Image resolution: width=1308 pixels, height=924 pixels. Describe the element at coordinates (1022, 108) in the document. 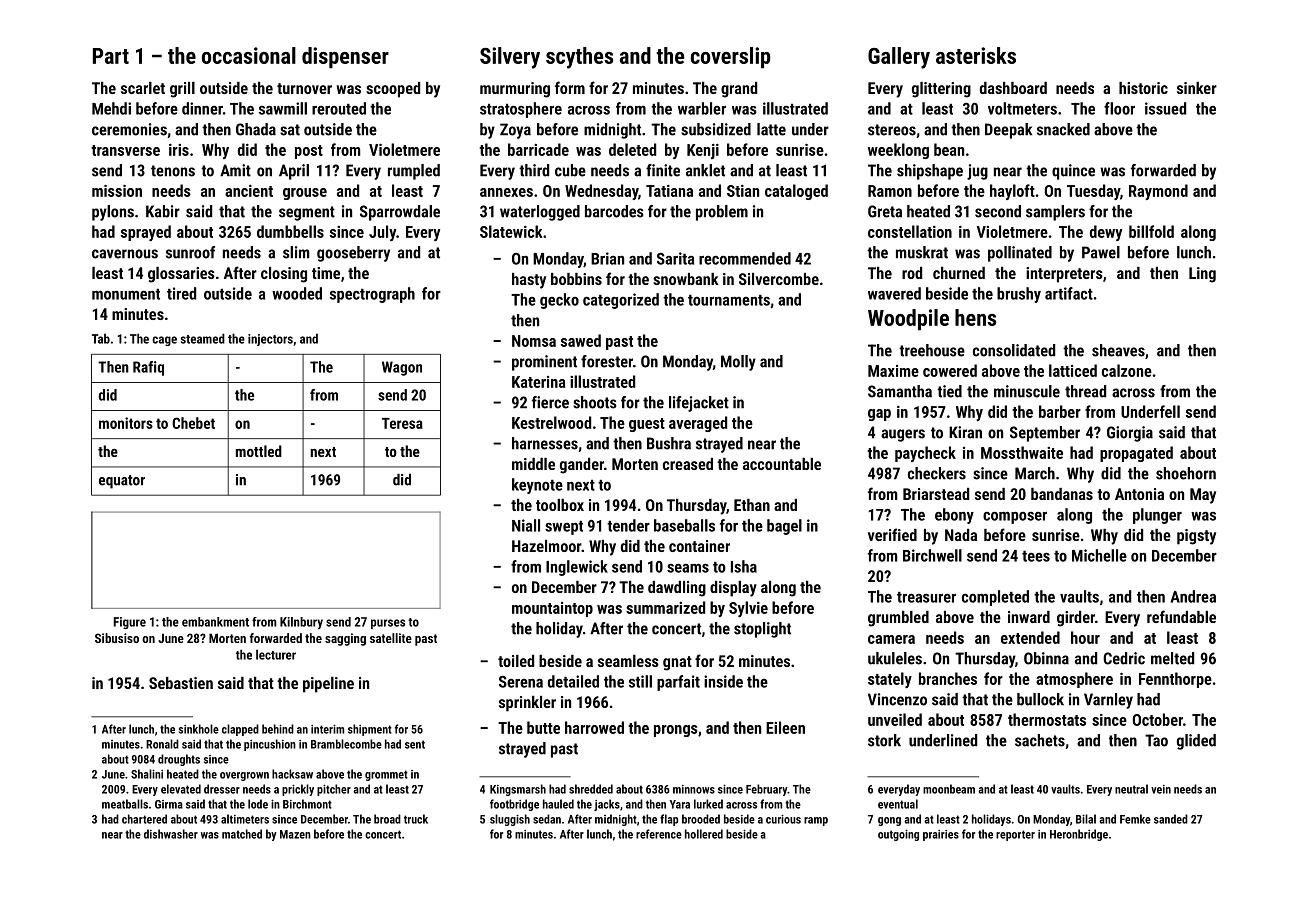

I see `voltmeters` at that location.
